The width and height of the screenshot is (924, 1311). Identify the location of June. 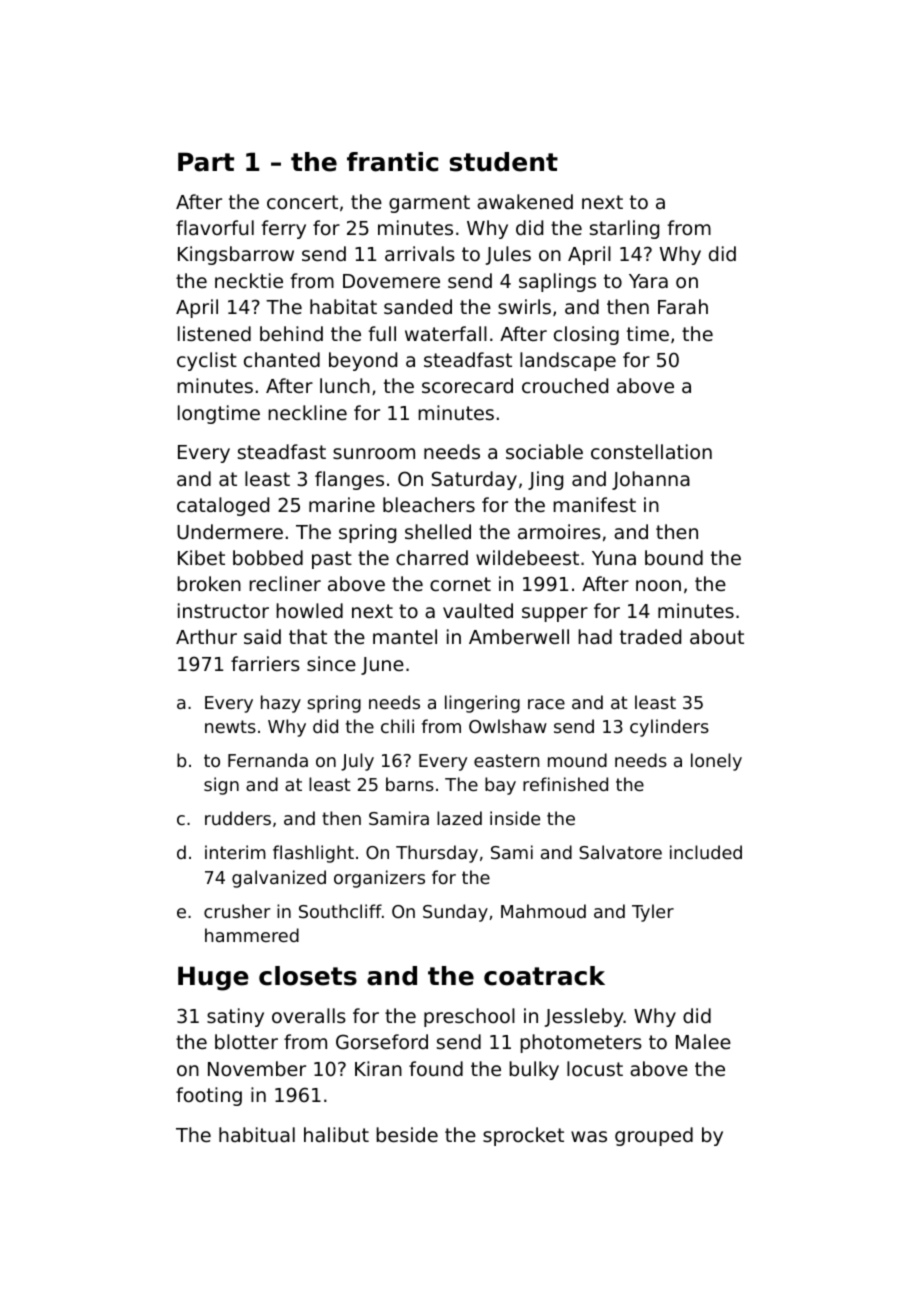
(382, 666).
